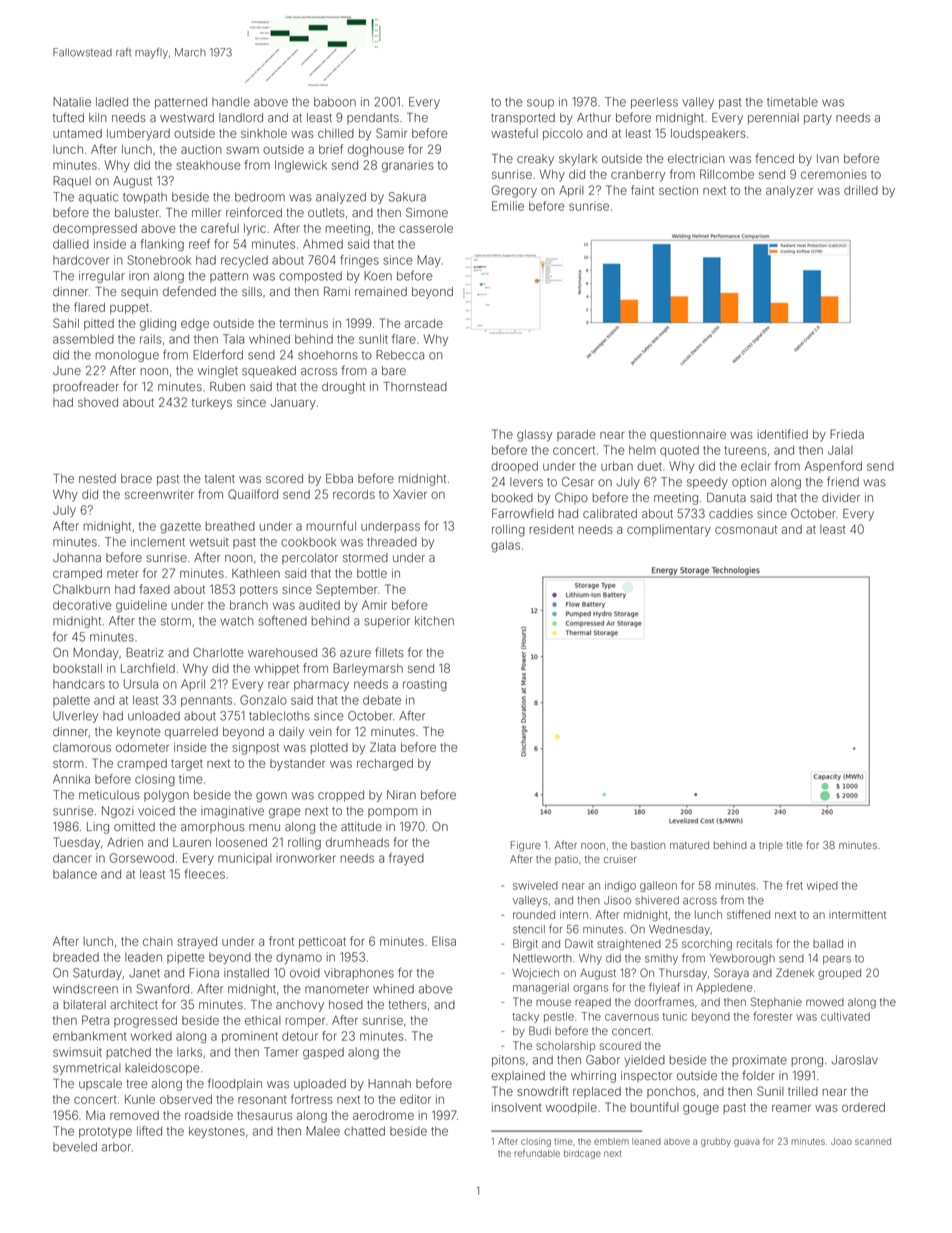  I want to click on guava, so click(747, 1143).
